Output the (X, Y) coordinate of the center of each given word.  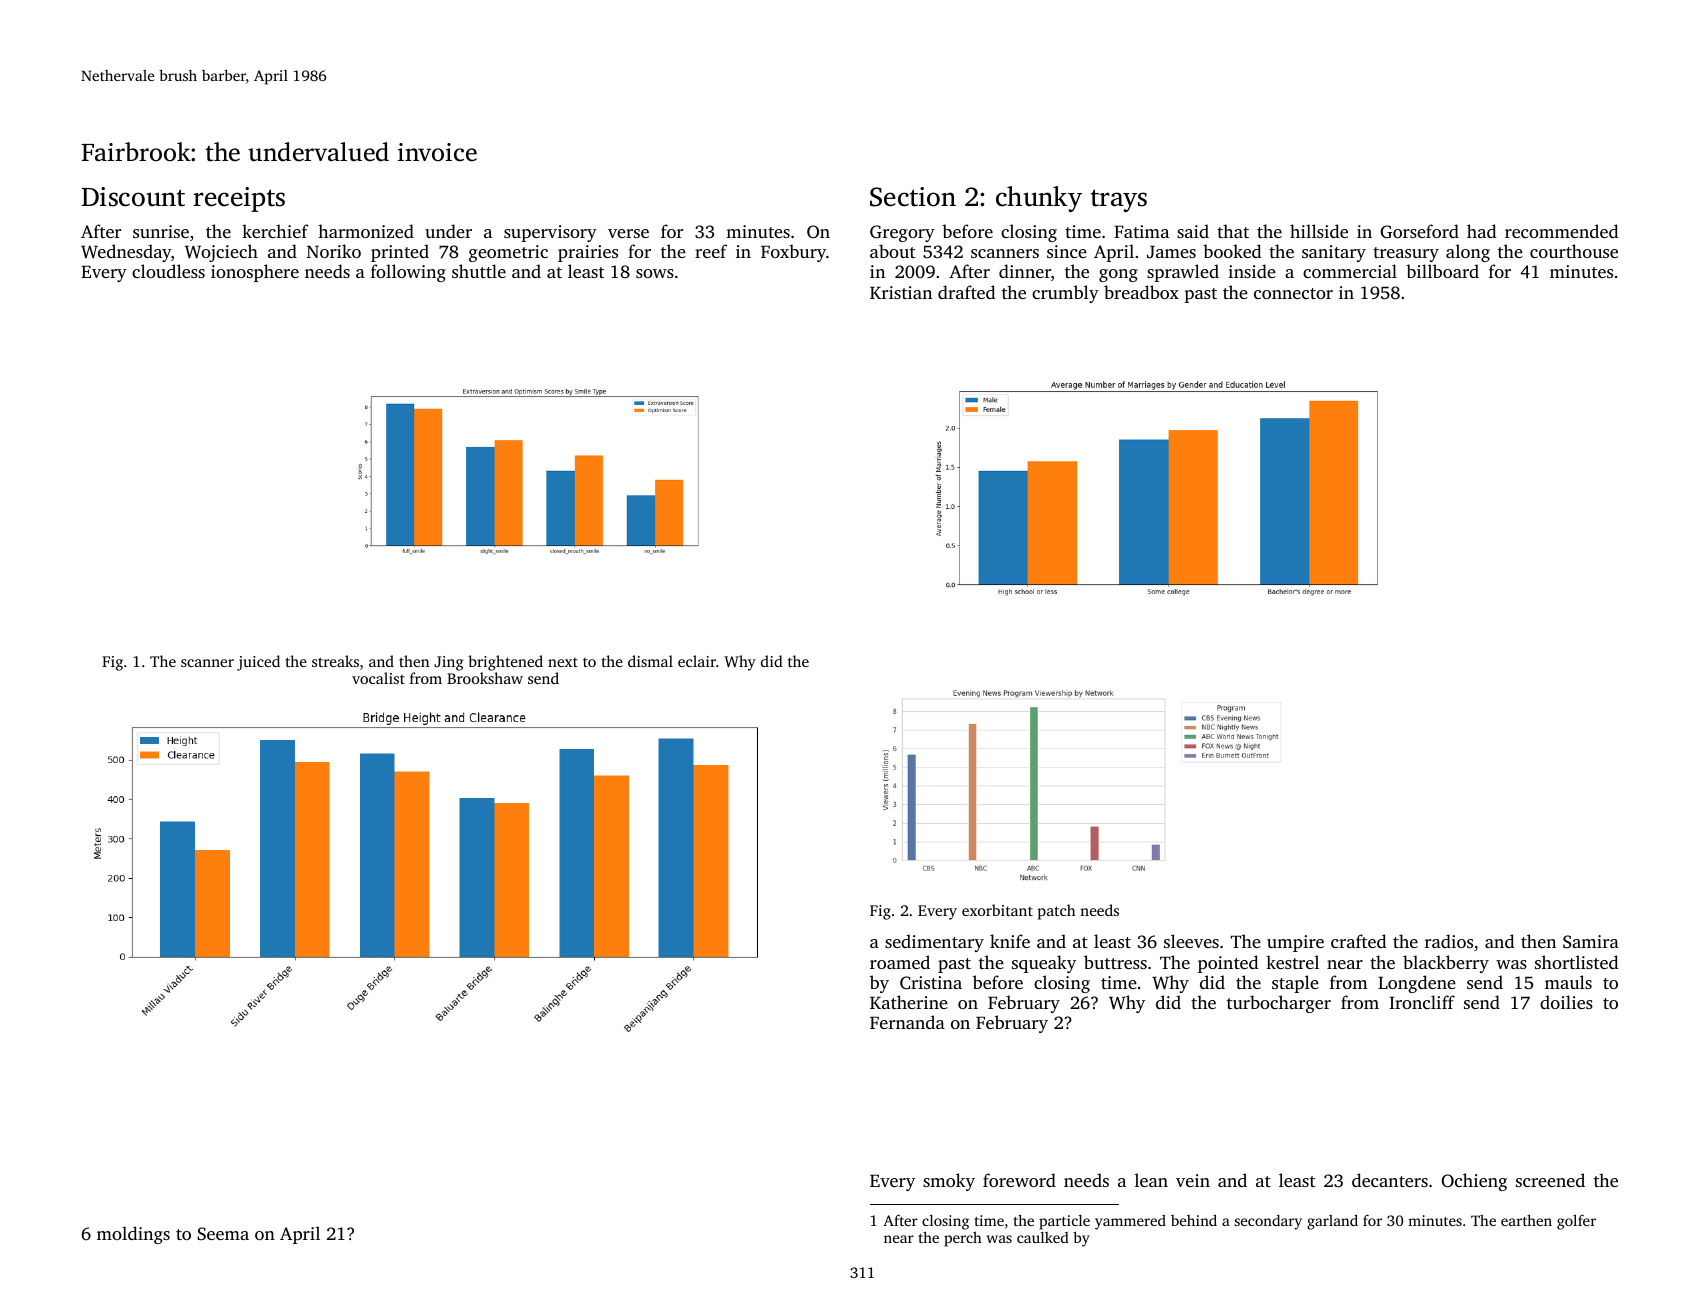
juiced (258, 663)
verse (628, 233)
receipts (239, 199)
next (563, 662)
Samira (1591, 942)
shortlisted (1576, 962)
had (1481, 231)
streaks (335, 661)
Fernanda (907, 1022)
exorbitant (997, 910)
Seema (223, 1234)
